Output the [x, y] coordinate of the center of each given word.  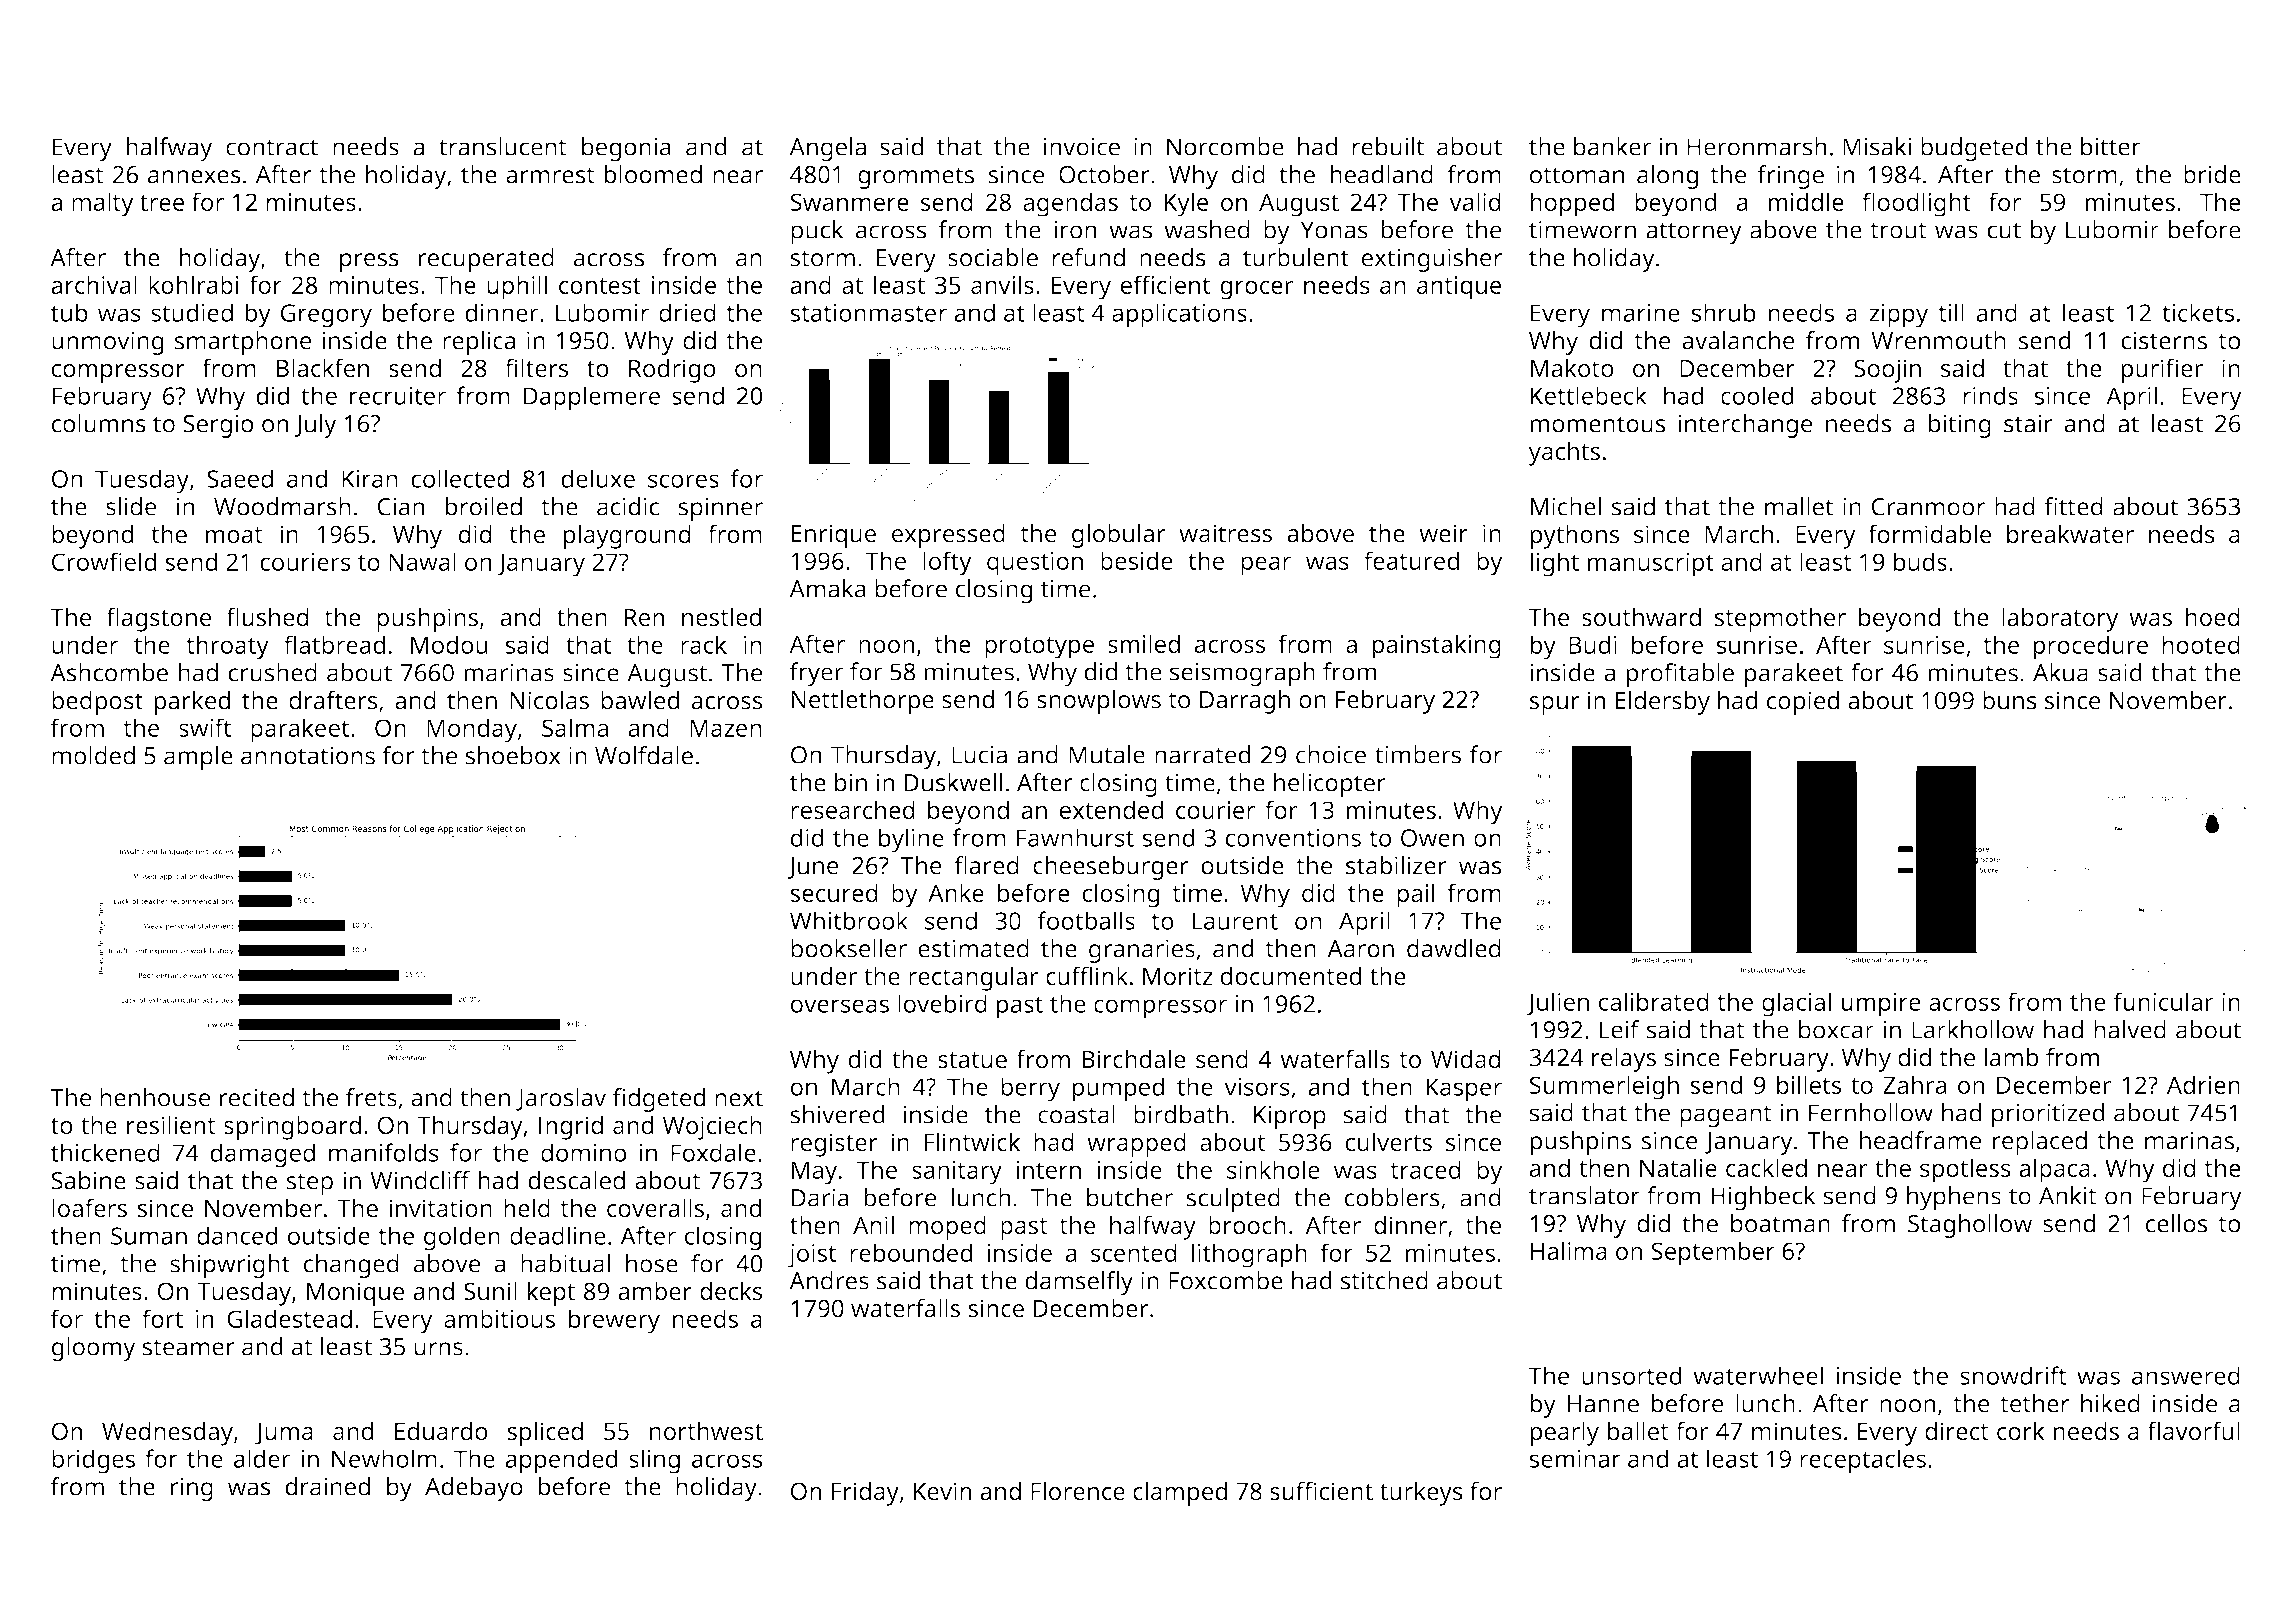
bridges [93, 1461]
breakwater [2070, 533]
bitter [2111, 146]
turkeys [1421, 1493]
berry [1030, 1089]
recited [256, 1097]
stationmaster [868, 313]
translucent [503, 146]
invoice [1082, 147]
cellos [2176, 1223]
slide [131, 506]
